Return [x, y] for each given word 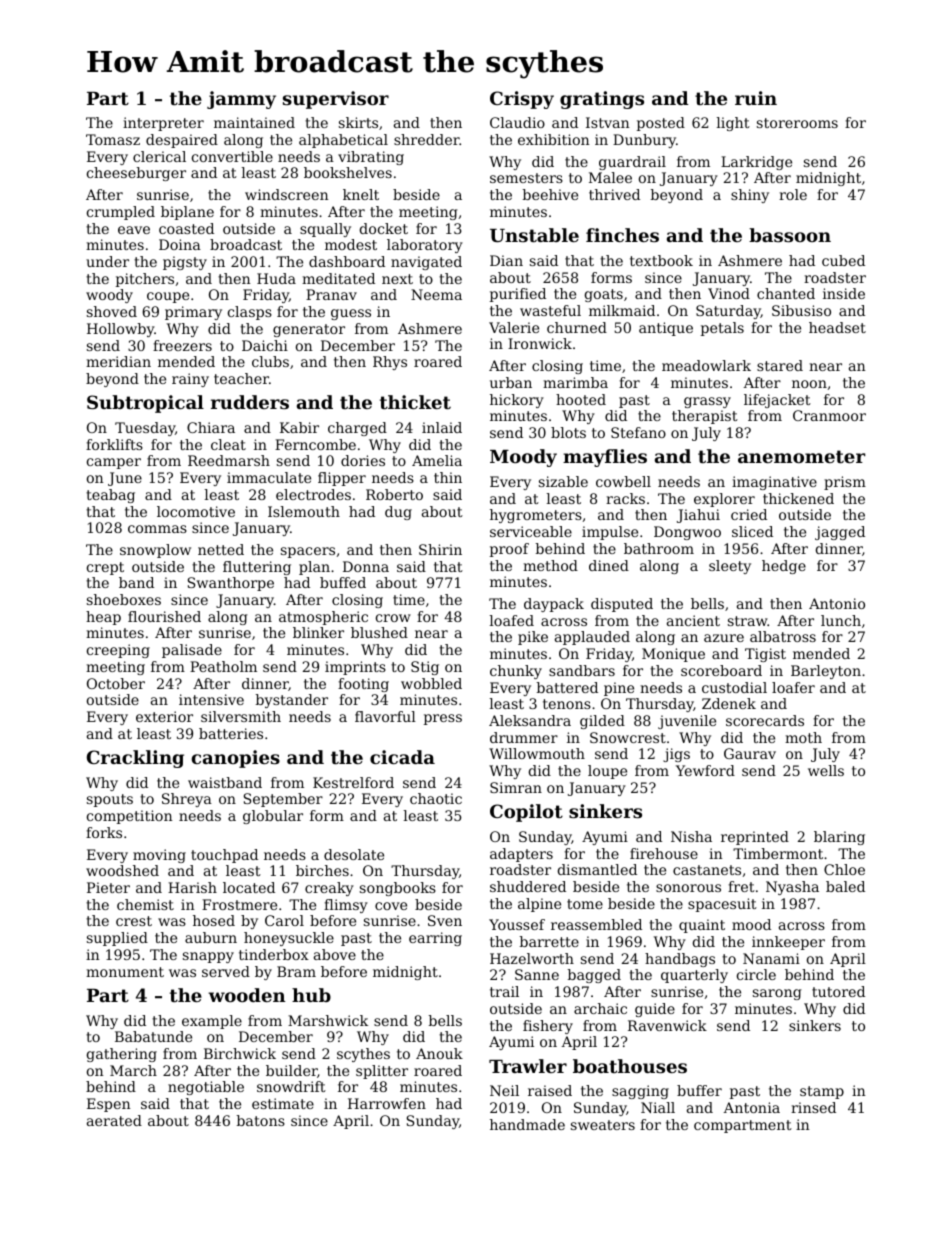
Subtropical [145, 404]
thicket [415, 402]
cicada [402, 757]
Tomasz [113, 139]
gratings [602, 100]
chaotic [436, 798]
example [212, 1022]
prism [845, 483]
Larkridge [756, 163]
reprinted [755, 838]
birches [322, 870]
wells [826, 770]
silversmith [241, 716]
